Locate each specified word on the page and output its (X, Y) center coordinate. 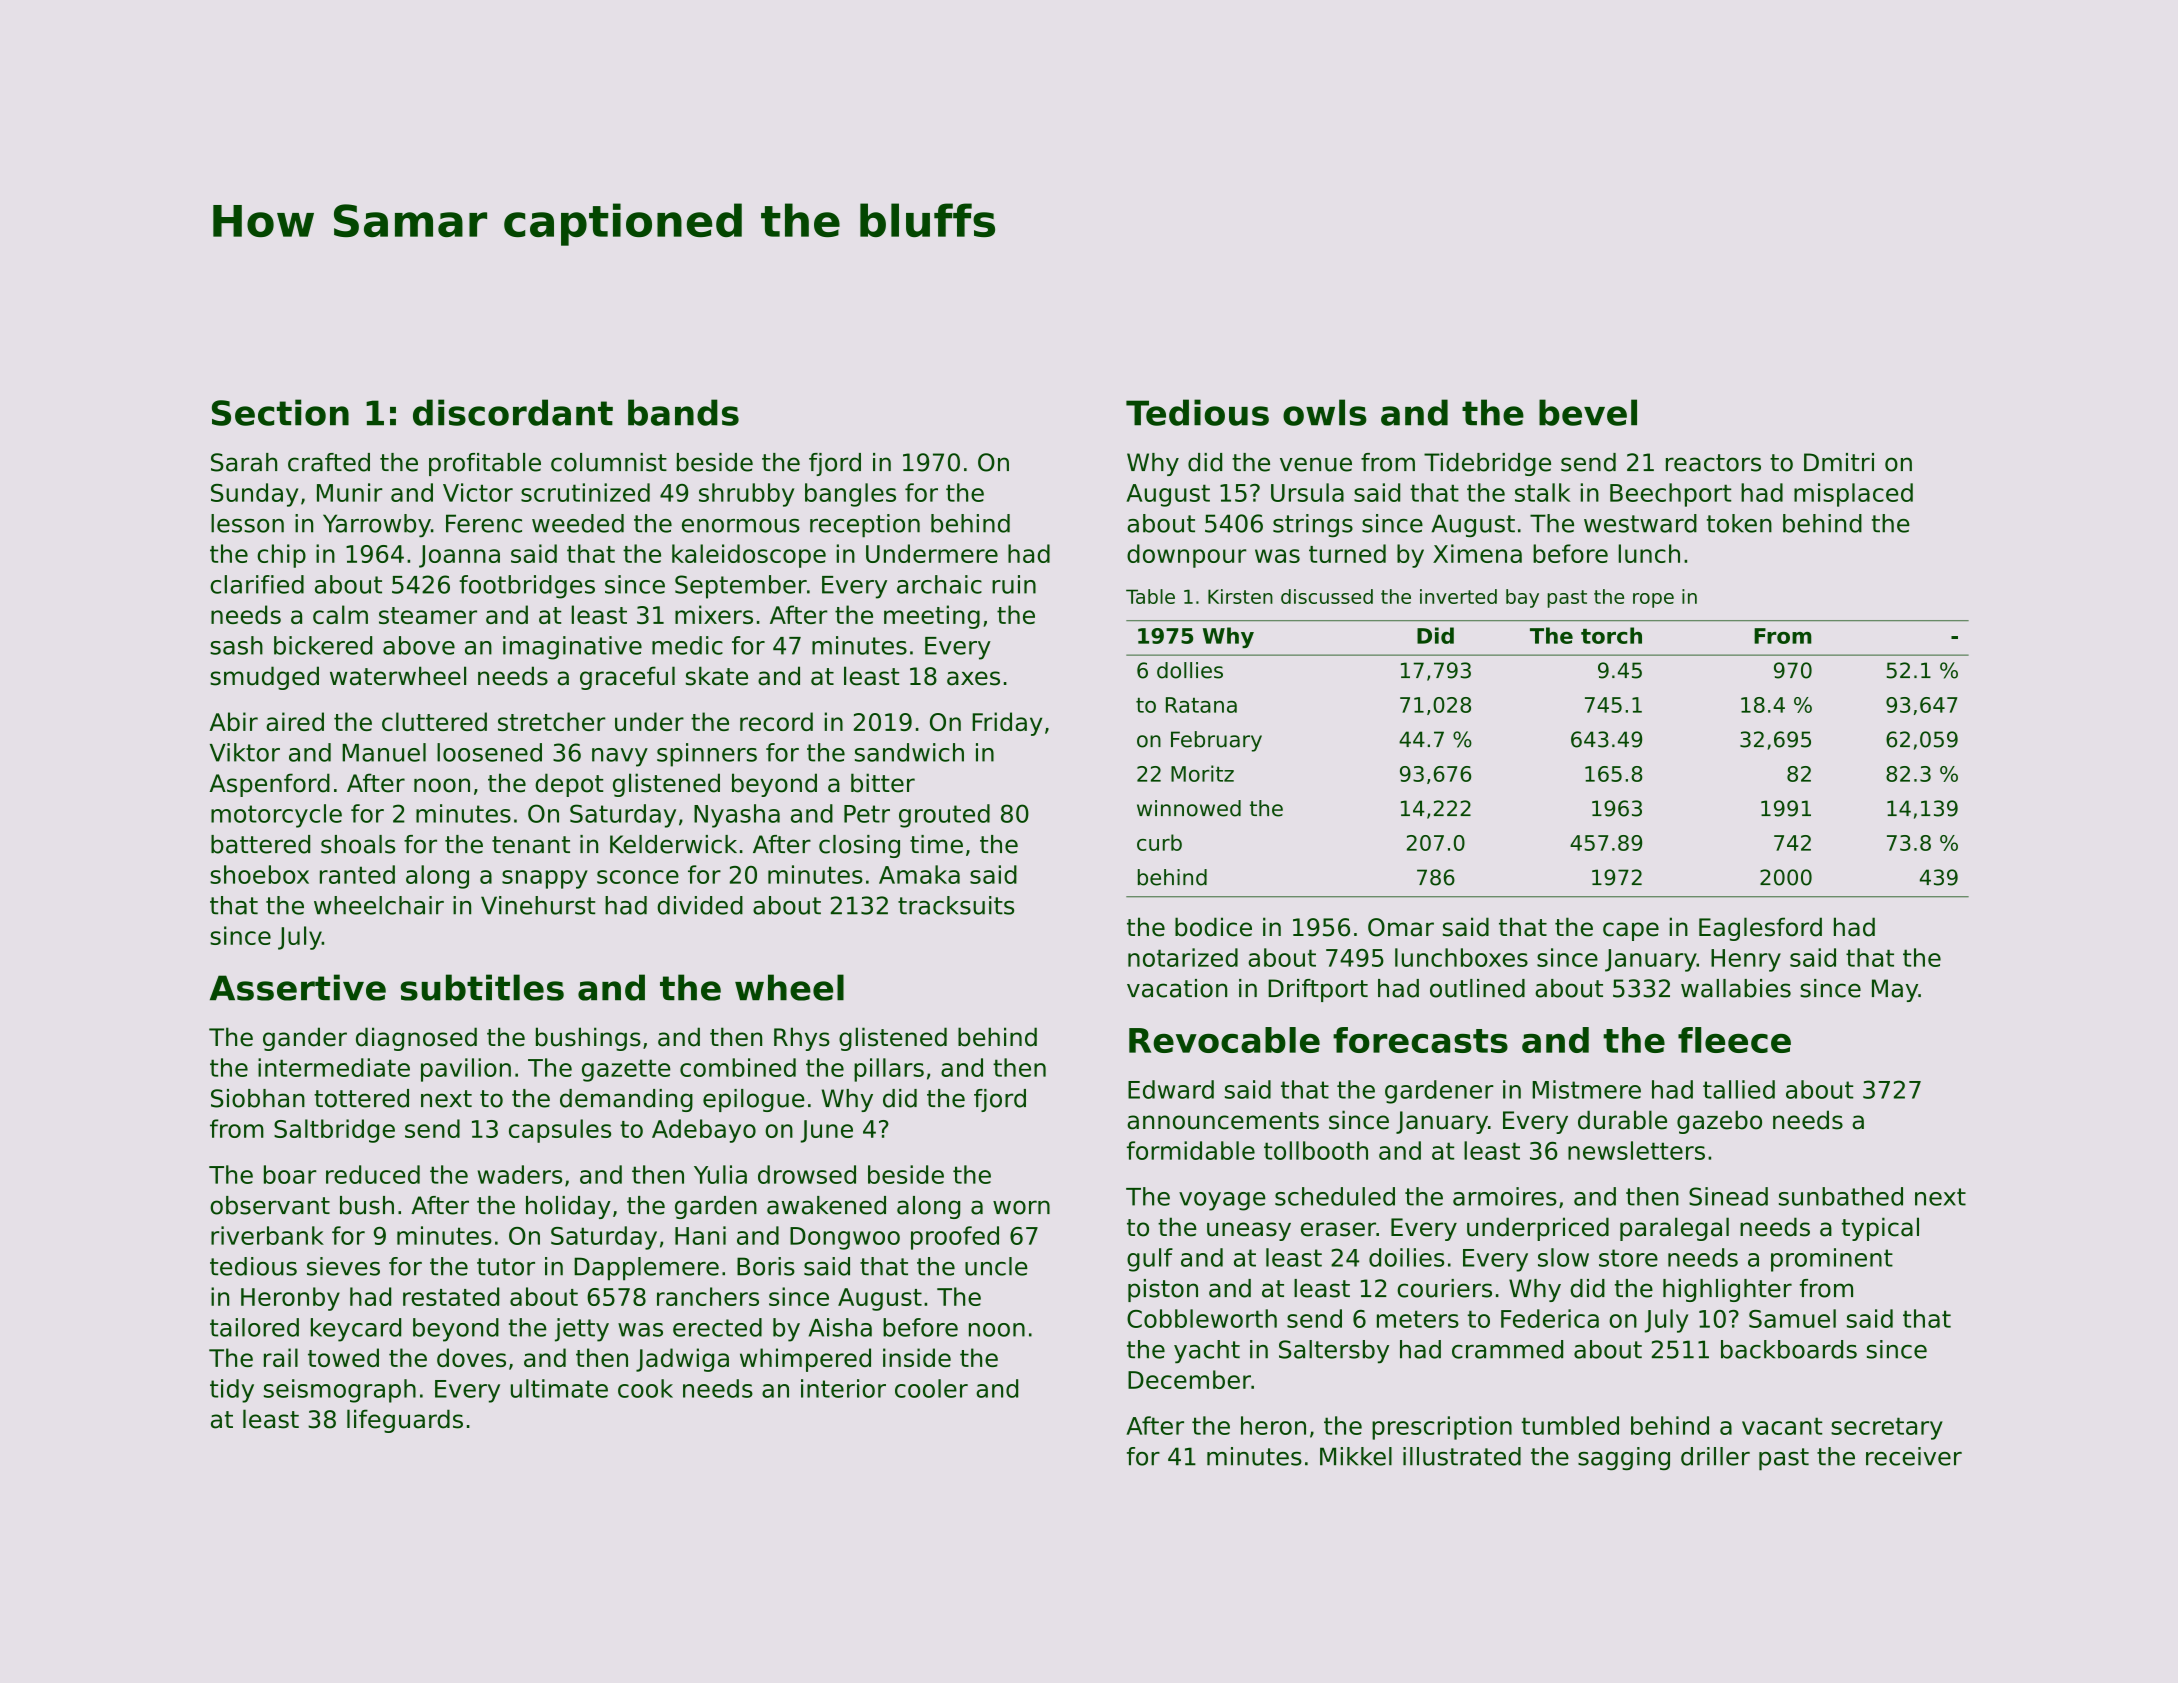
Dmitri (1839, 462)
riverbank (267, 1235)
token (1739, 523)
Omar (1401, 927)
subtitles (482, 987)
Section (280, 412)
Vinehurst (538, 905)
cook (645, 1388)
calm (340, 614)
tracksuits (956, 905)
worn (1021, 1207)
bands (683, 412)
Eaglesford (1760, 929)
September (741, 587)
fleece (1734, 1040)
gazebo (1719, 1122)
